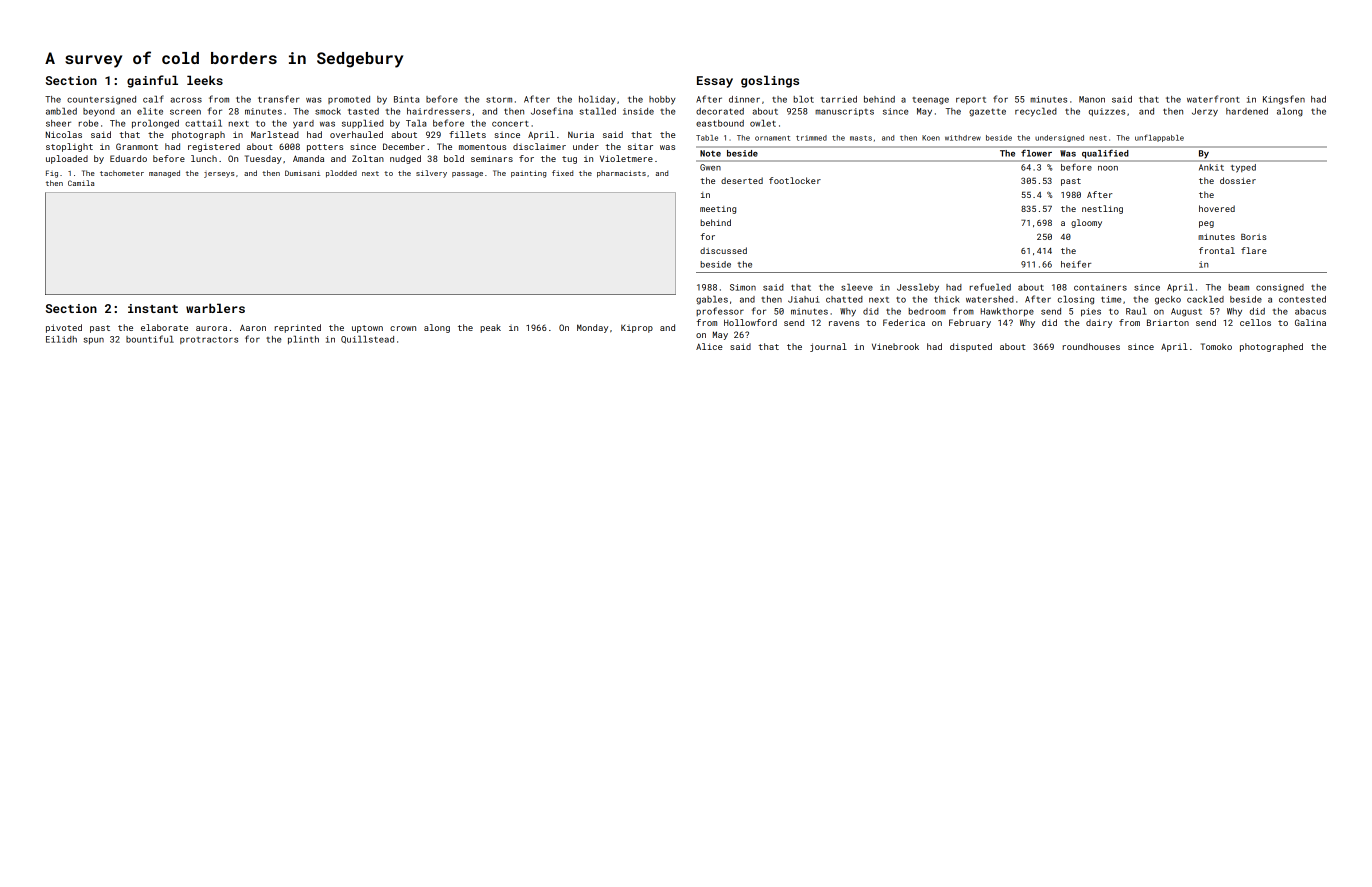 This page has height=887, width=1372. What do you see at coordinates (742, 180) in the page?
I see `deserted` at bounding box center [742, 180].
